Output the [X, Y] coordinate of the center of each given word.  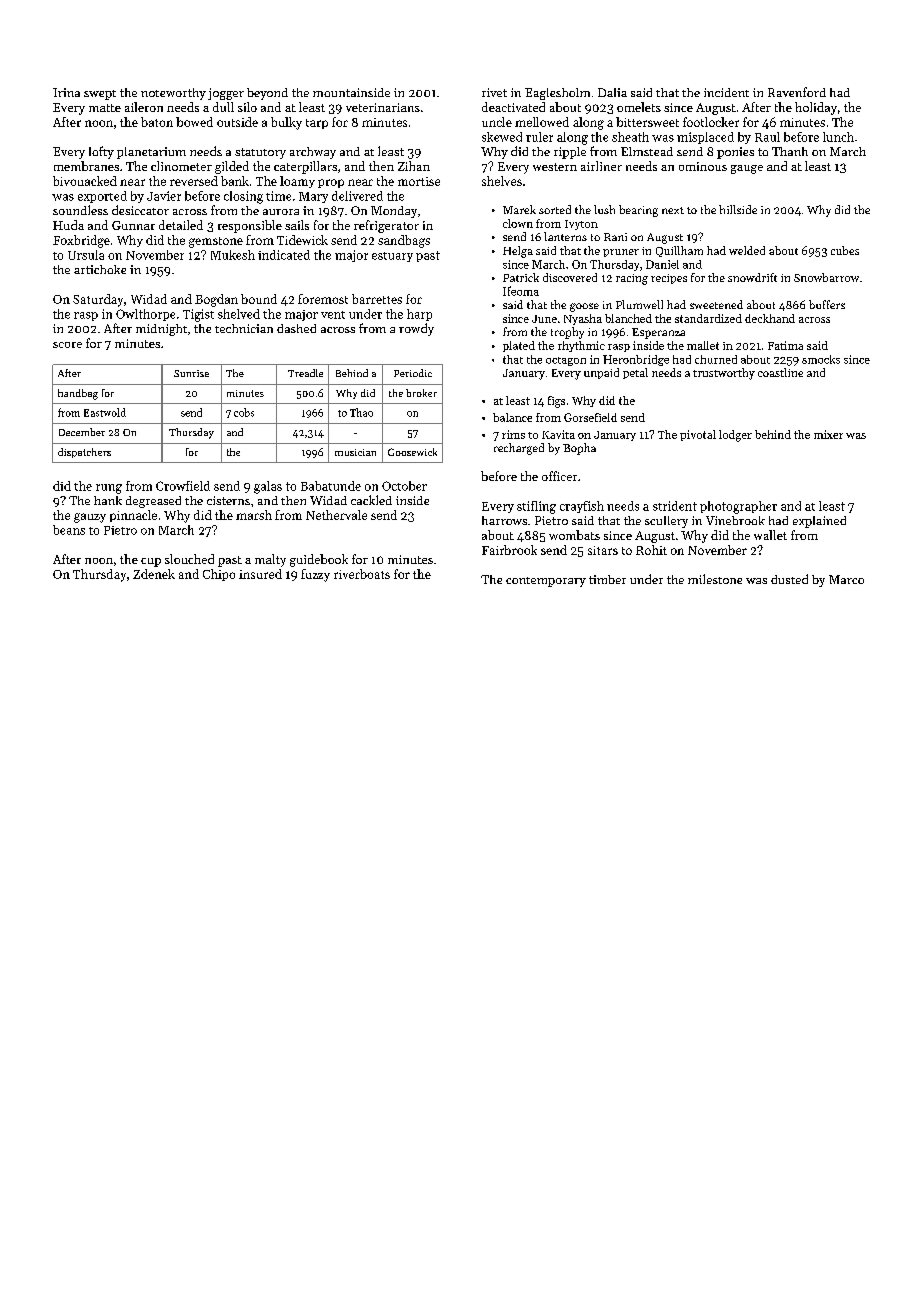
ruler [539, 137]
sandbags [404, 241]
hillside [738, 209]
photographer [738, 507]
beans [69, 530]
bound [259, 299]
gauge [747, 169]
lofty [101, 152]
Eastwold [105, 412]
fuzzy [315, 575]
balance [512, 417]
